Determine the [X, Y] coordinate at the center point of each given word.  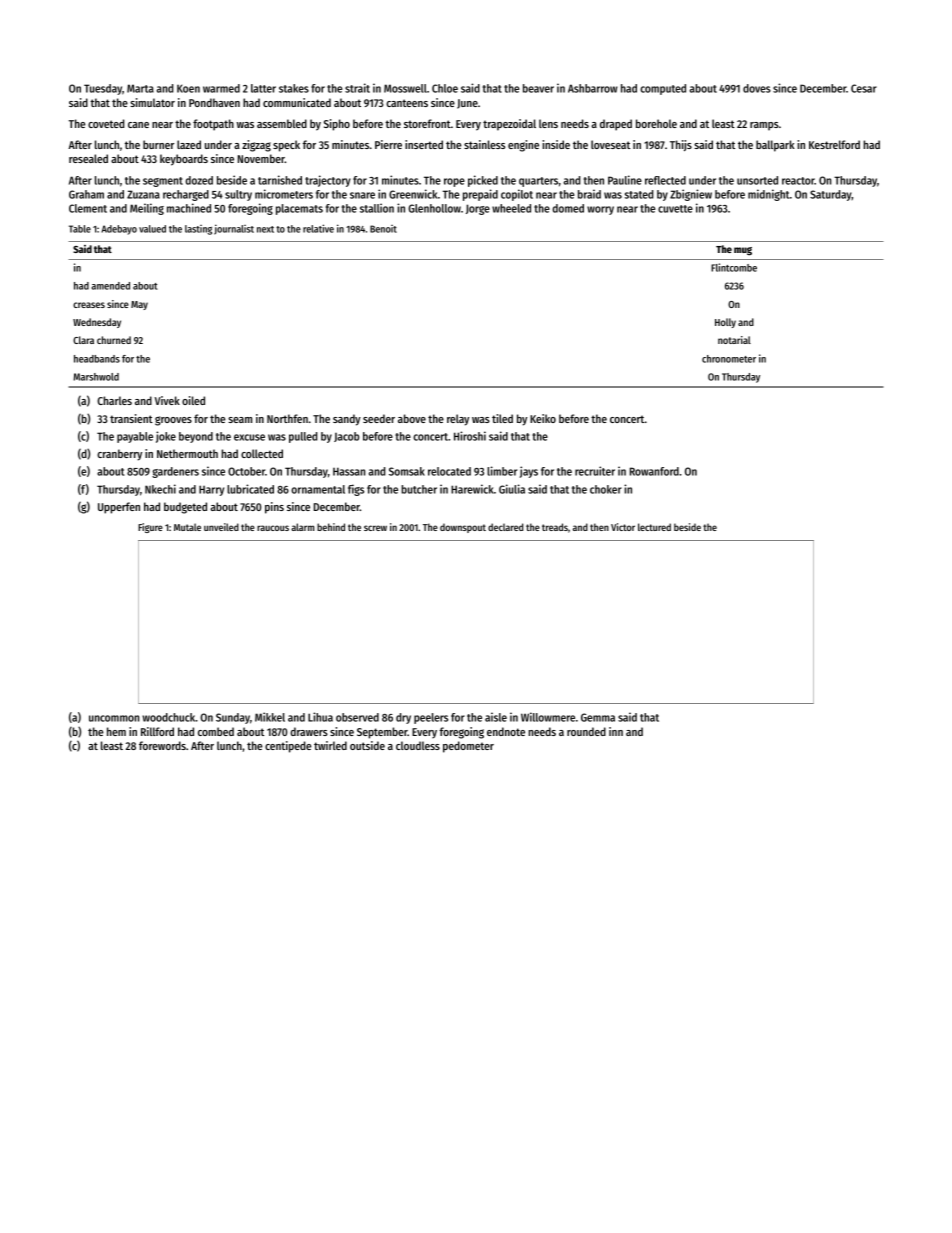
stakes [294, 88]
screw [375, 528]
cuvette [675, 209]
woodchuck [168, 717]
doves [757, 88]
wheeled [511, 208]
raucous [273, 528]
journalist [234, 229]
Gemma [598, 717]
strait [357, 88]
